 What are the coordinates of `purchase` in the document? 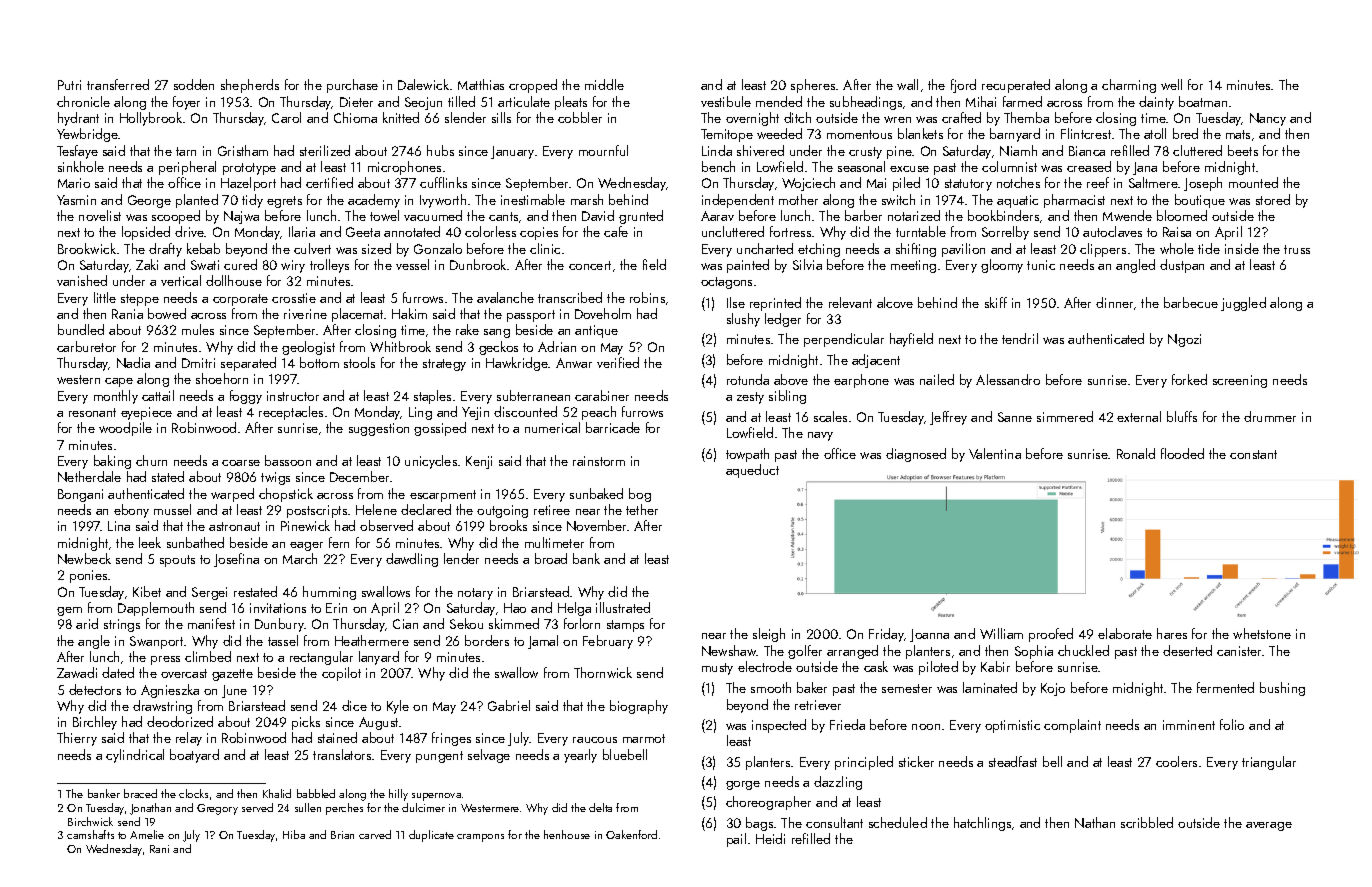 It's located at (352, 86).
